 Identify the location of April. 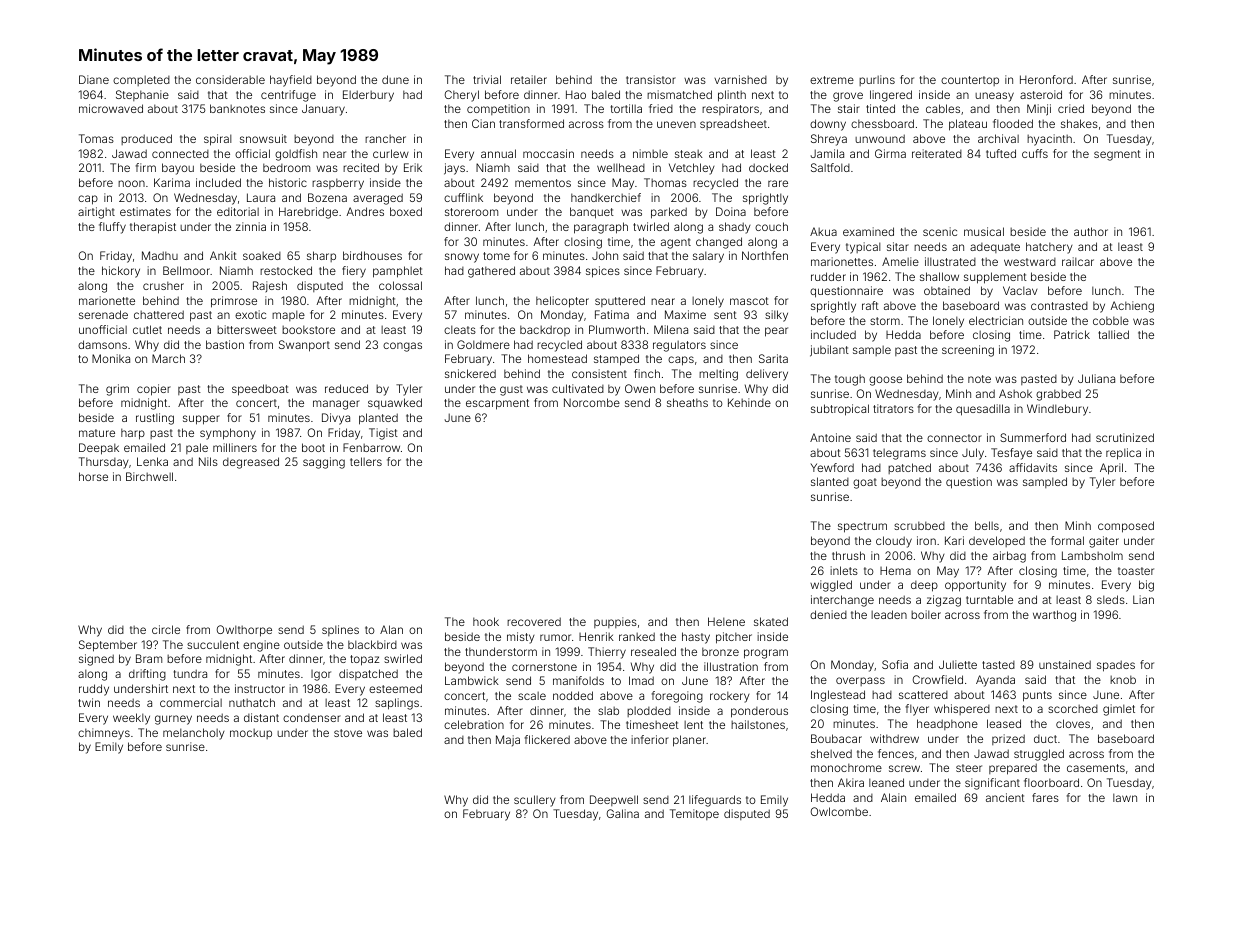
(1111, 469).
